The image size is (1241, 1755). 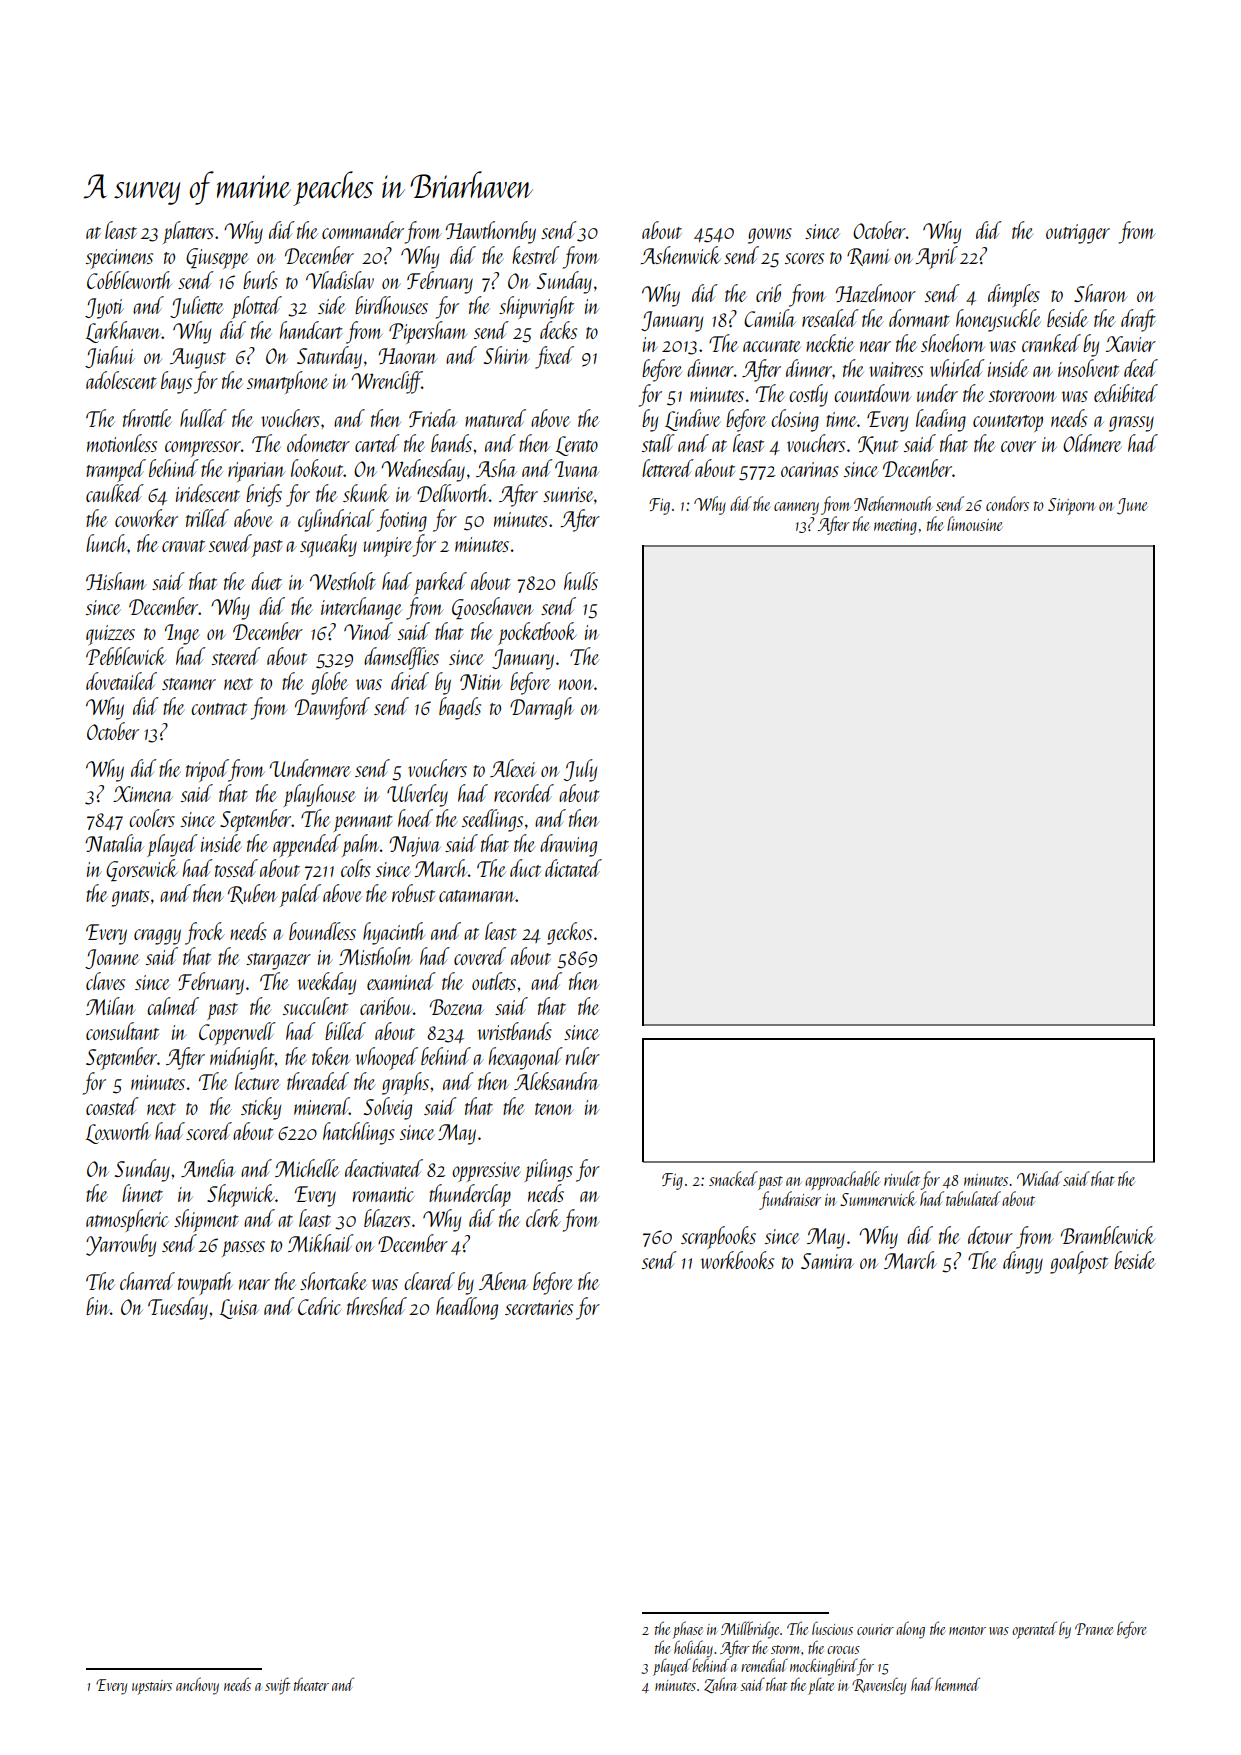 What do you see at coordinates (1131, 424) in the document?
I see `grassy` at bounding box center [1131, 424].
